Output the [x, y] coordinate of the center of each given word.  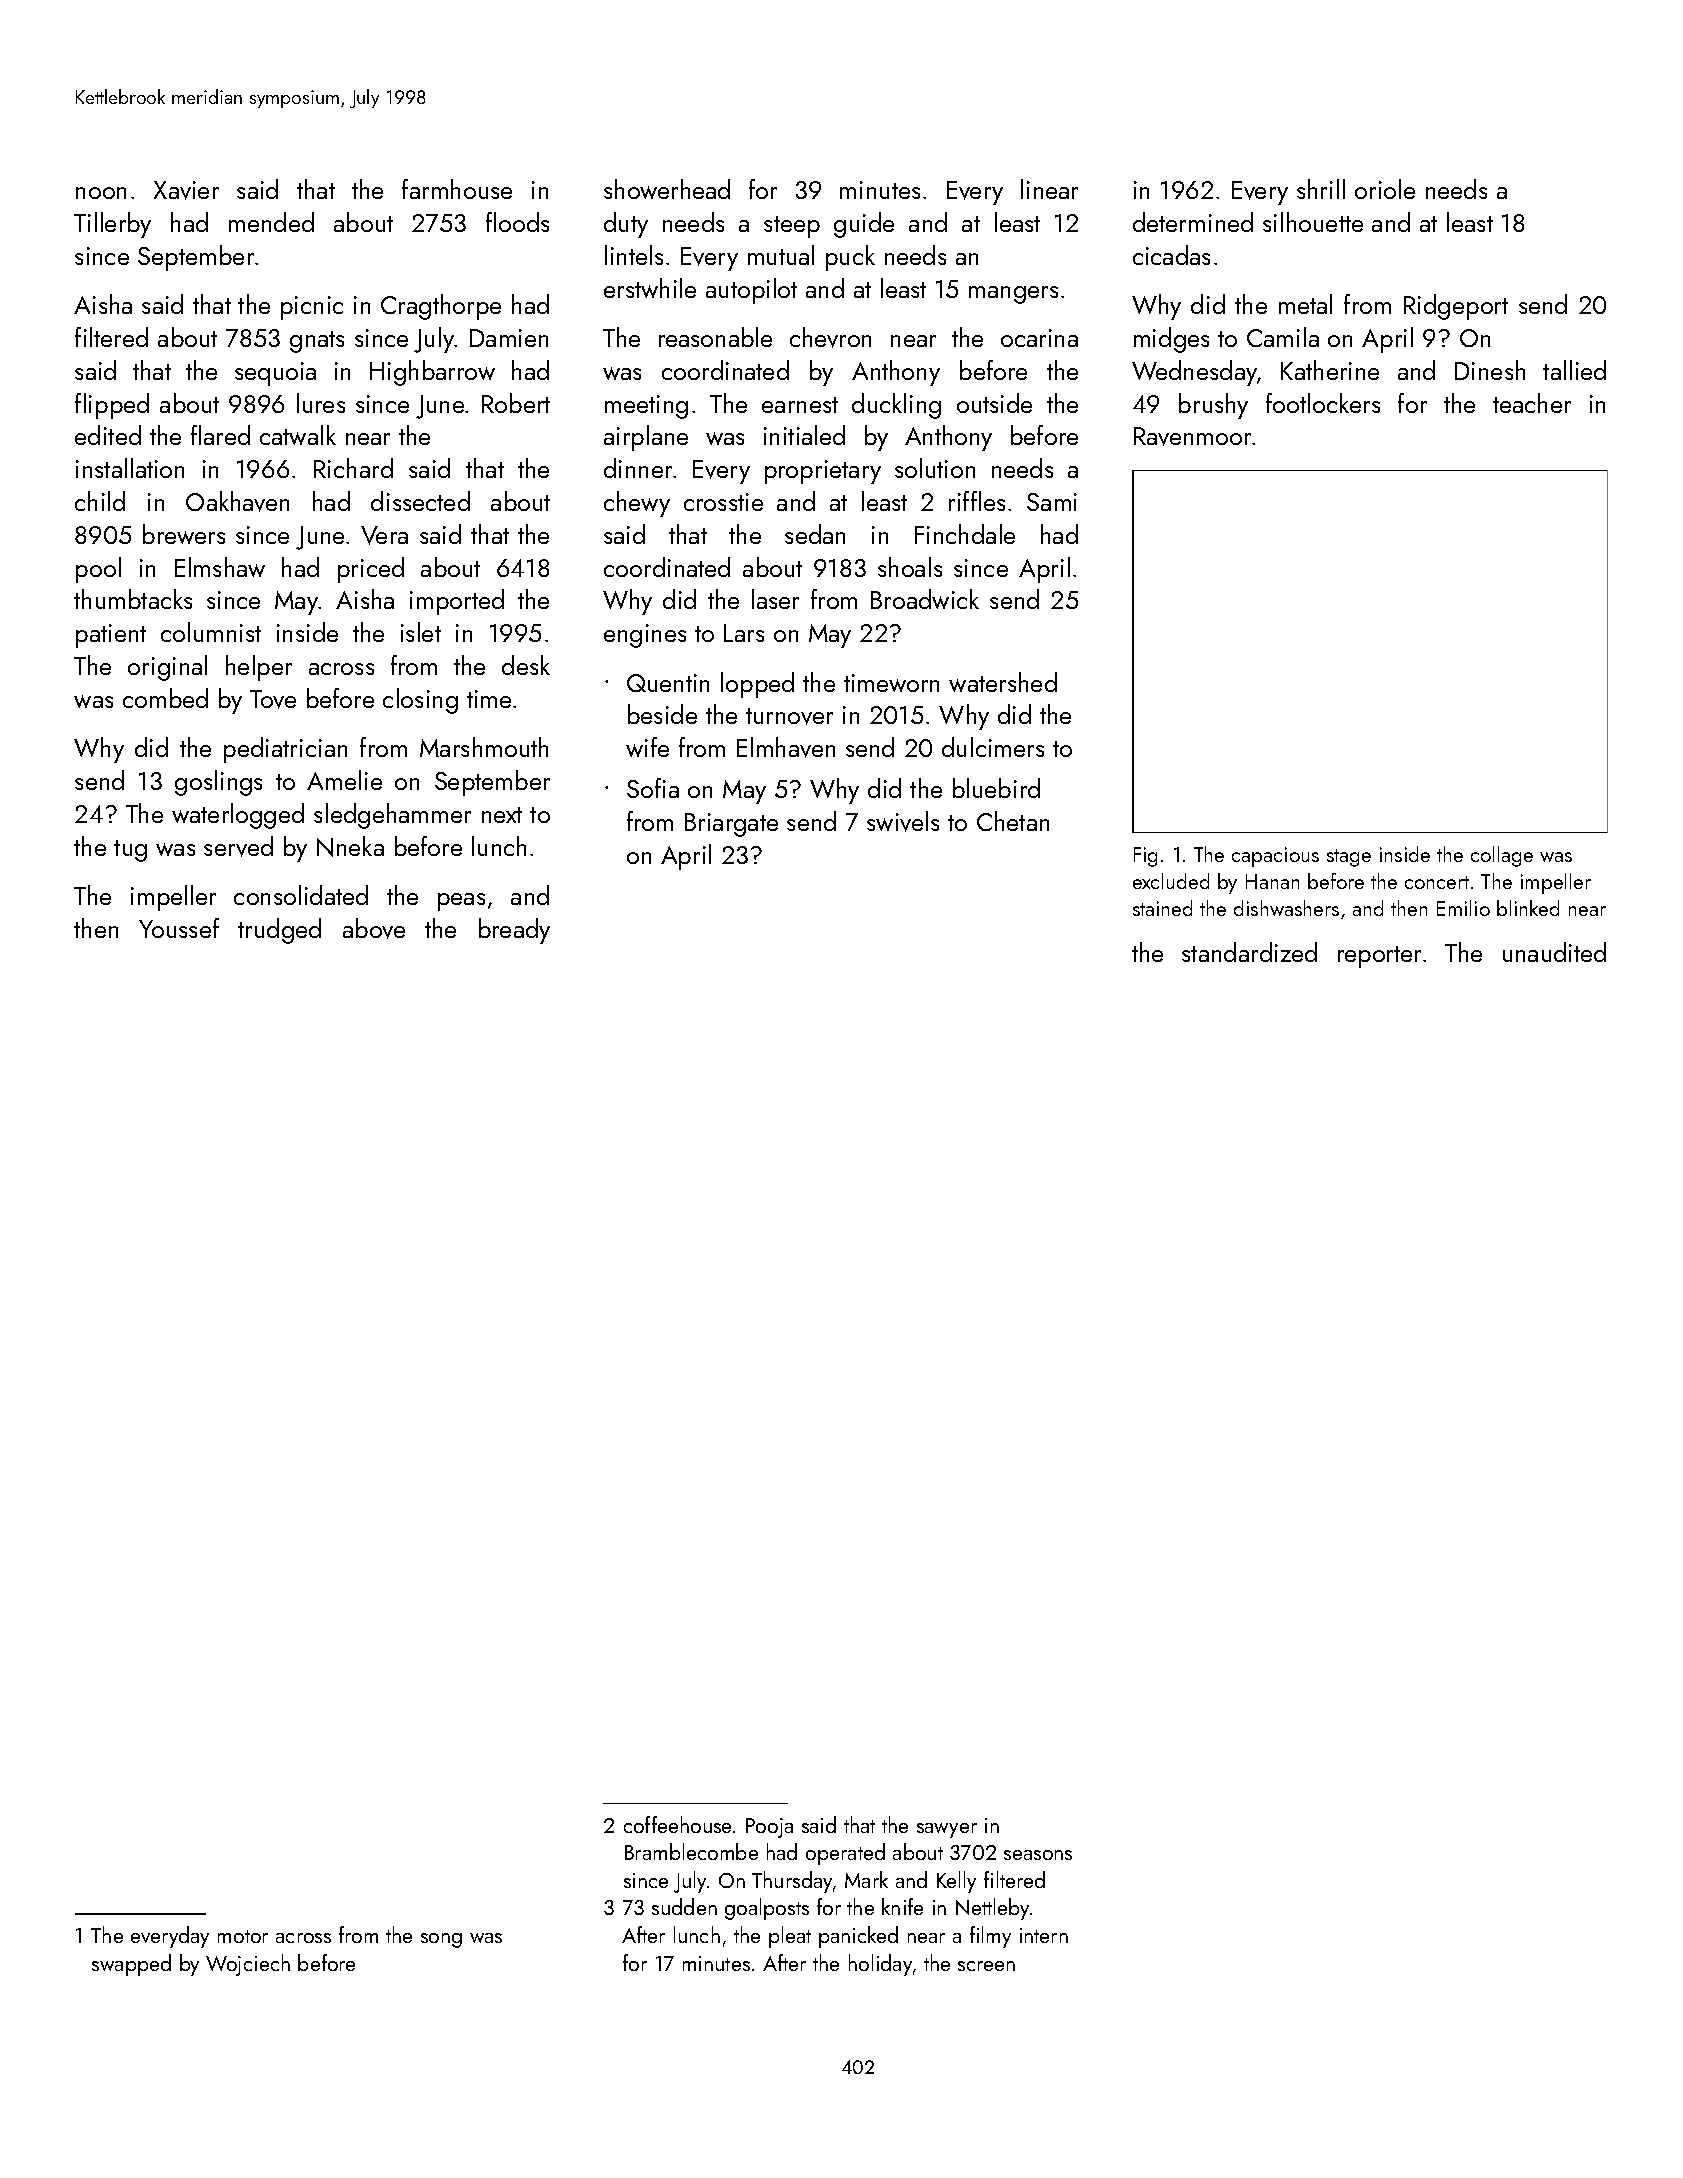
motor [243, 1936]
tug [130, 851]
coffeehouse [677, 1824]
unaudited [1554, 952]
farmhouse [457, 189]
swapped [131, 1965]
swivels [903, 821]
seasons [1038, 1855]
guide [864, 225]
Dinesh [1490, 370]
